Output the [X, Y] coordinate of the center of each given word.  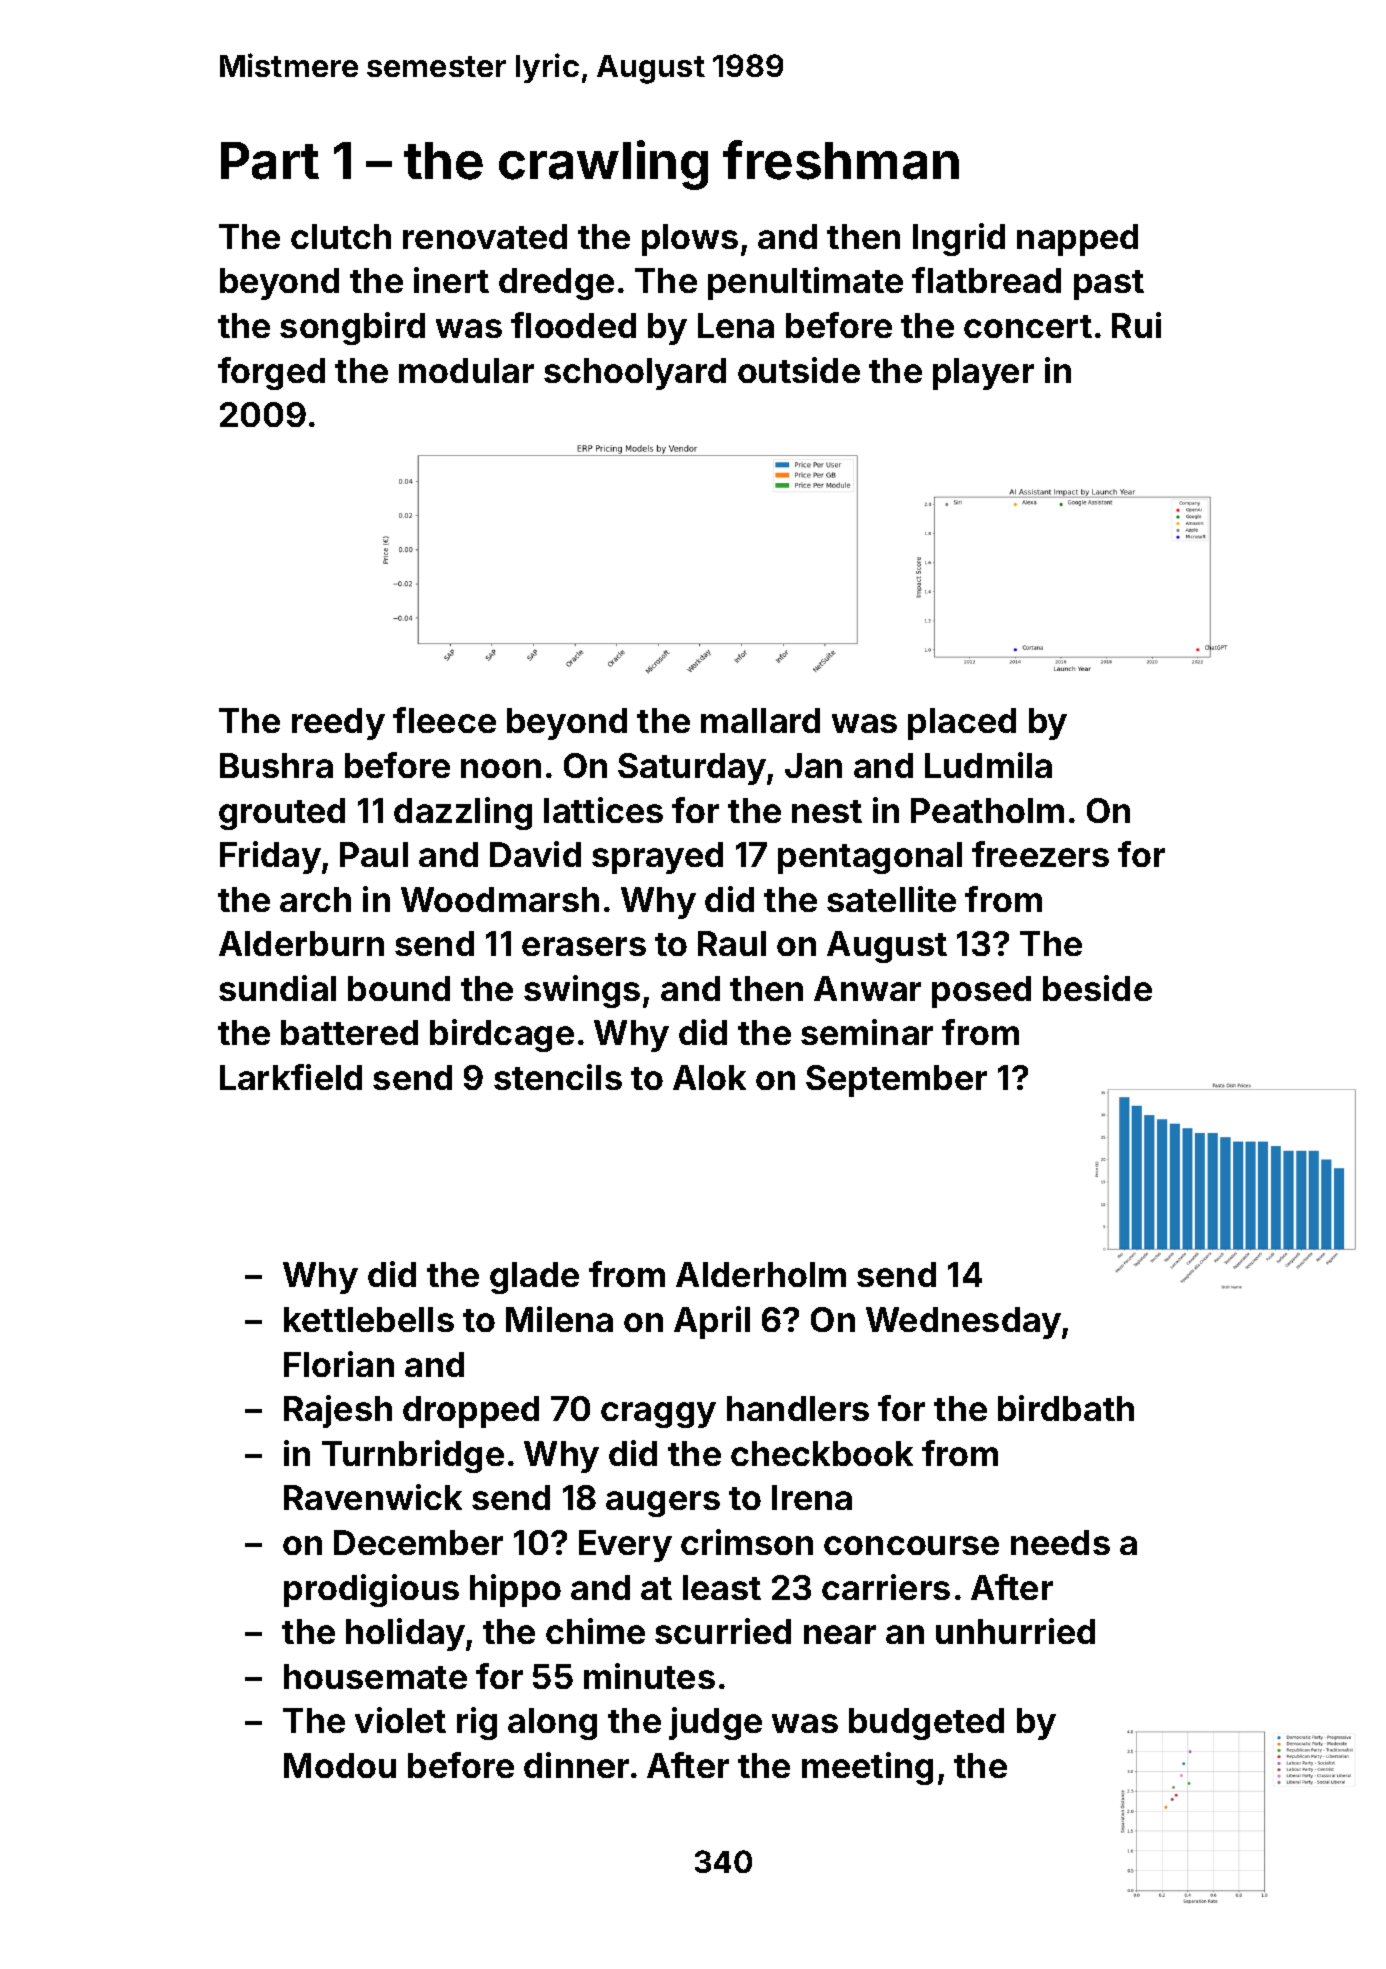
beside [1097, 988]
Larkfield [291, 1077]
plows [690, 240]
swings [582, 991]
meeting [867, 1768]
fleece [444, 720]
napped [1077, 240]
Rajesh [338, 1411]
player [983, 374]
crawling [603, 165]
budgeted [926, 1724]
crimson [747, 1542]
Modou [340, 1765]
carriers [886, 1587]
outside [799, 370]
